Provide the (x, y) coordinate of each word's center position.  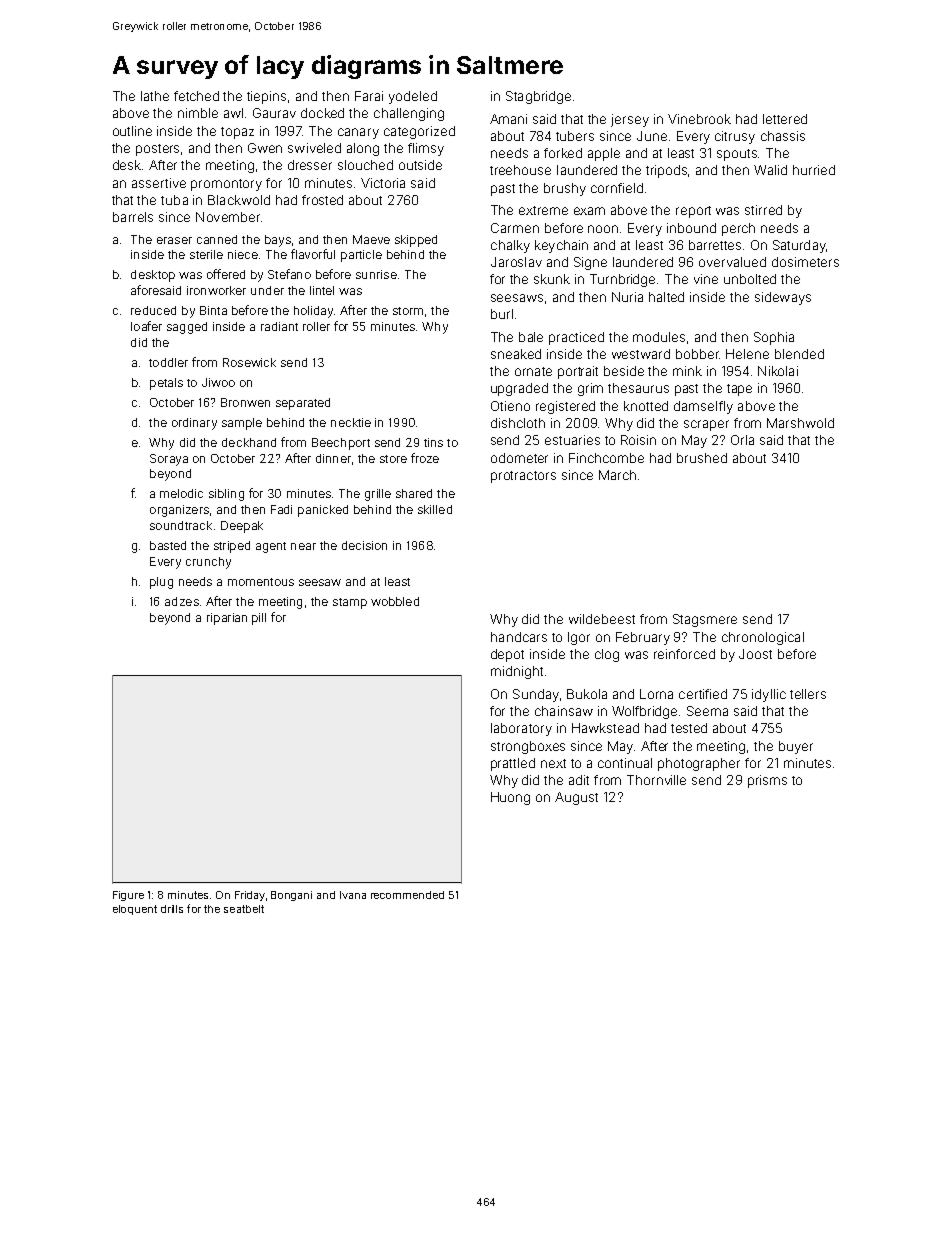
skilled (435, 509)
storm (408, 311)
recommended (407, 895)
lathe (155, 96)
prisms (767, 781)
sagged (187, 328)
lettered (785, 119)
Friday (250, 896)
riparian (227, 619)
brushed (702, 458)
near (303, 546)
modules (659, 337)
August (576, 798)
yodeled (413, 97)
